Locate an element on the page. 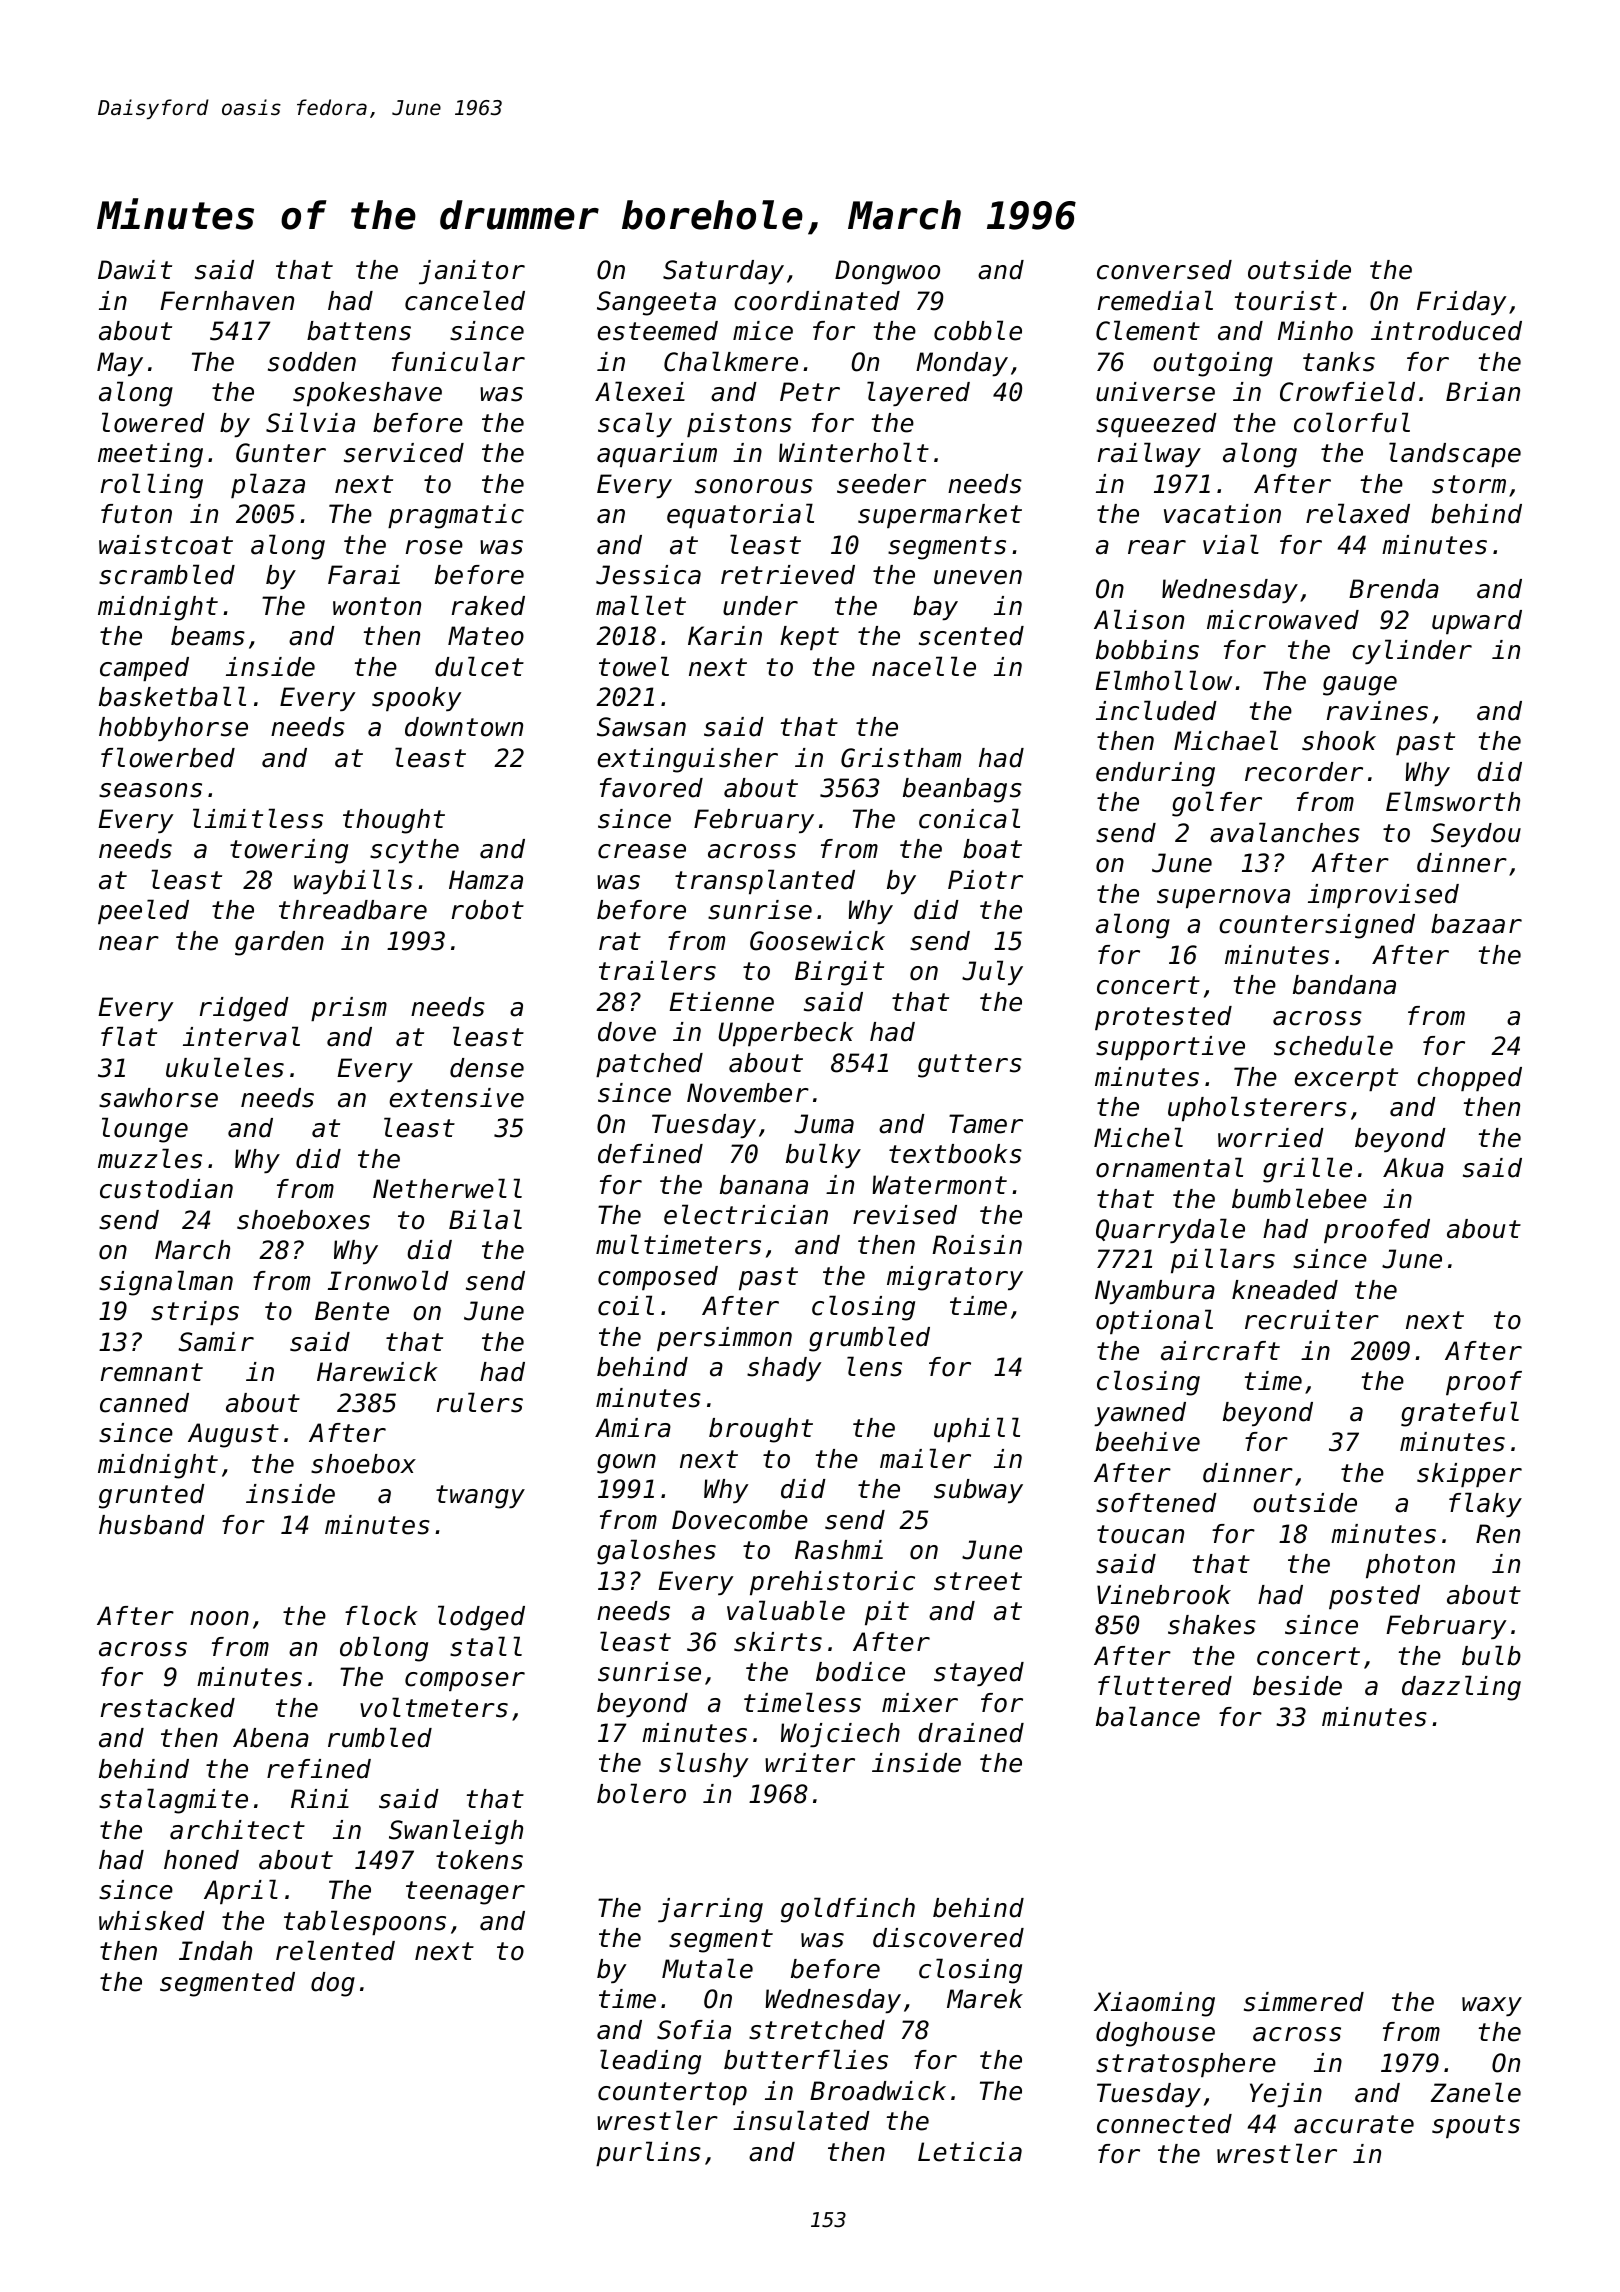  purlins is located at coordinates (648, 2153).
